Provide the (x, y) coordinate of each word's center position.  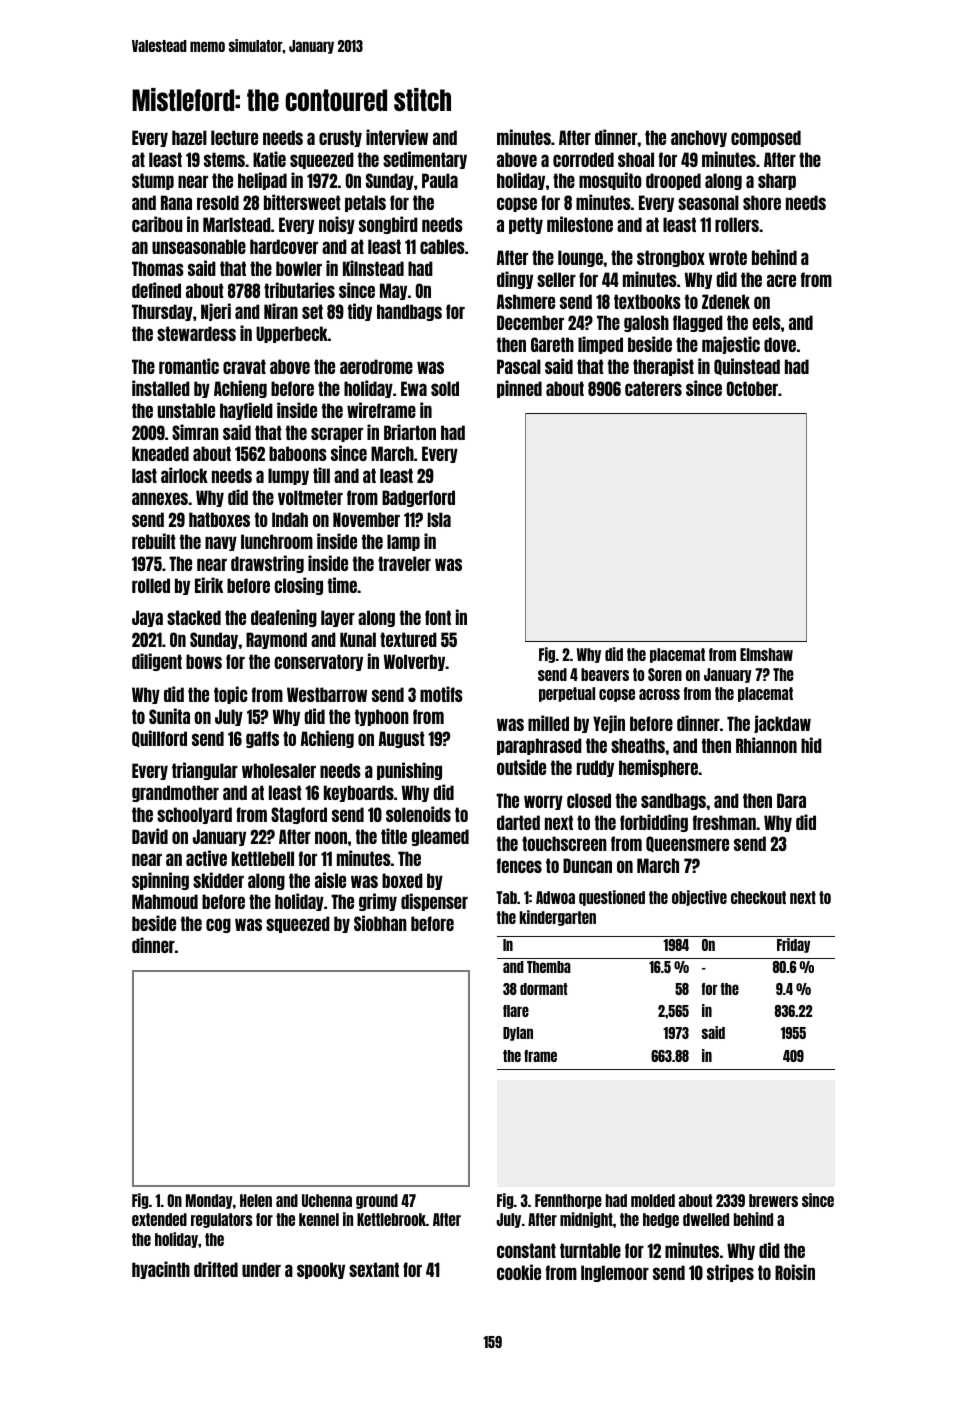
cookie (519, 1272)
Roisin (795, 1272)
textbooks (647, 301)
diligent (157, 662)
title (394, 836)
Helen (256, 1200)
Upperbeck (292, 334)
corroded (583, 159)
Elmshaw (766, 654)
